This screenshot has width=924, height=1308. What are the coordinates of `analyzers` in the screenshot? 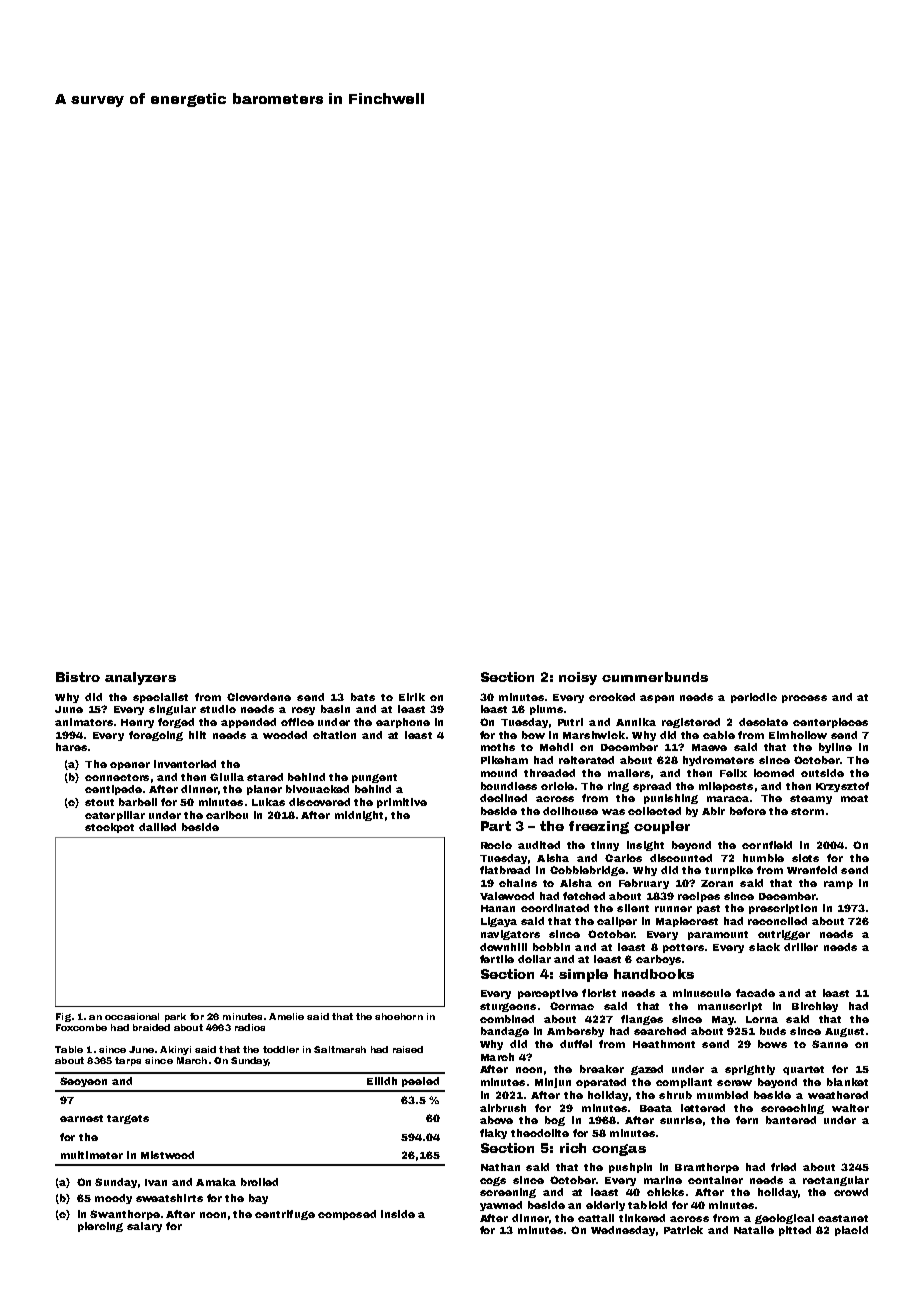 It's located at (140, 678).
